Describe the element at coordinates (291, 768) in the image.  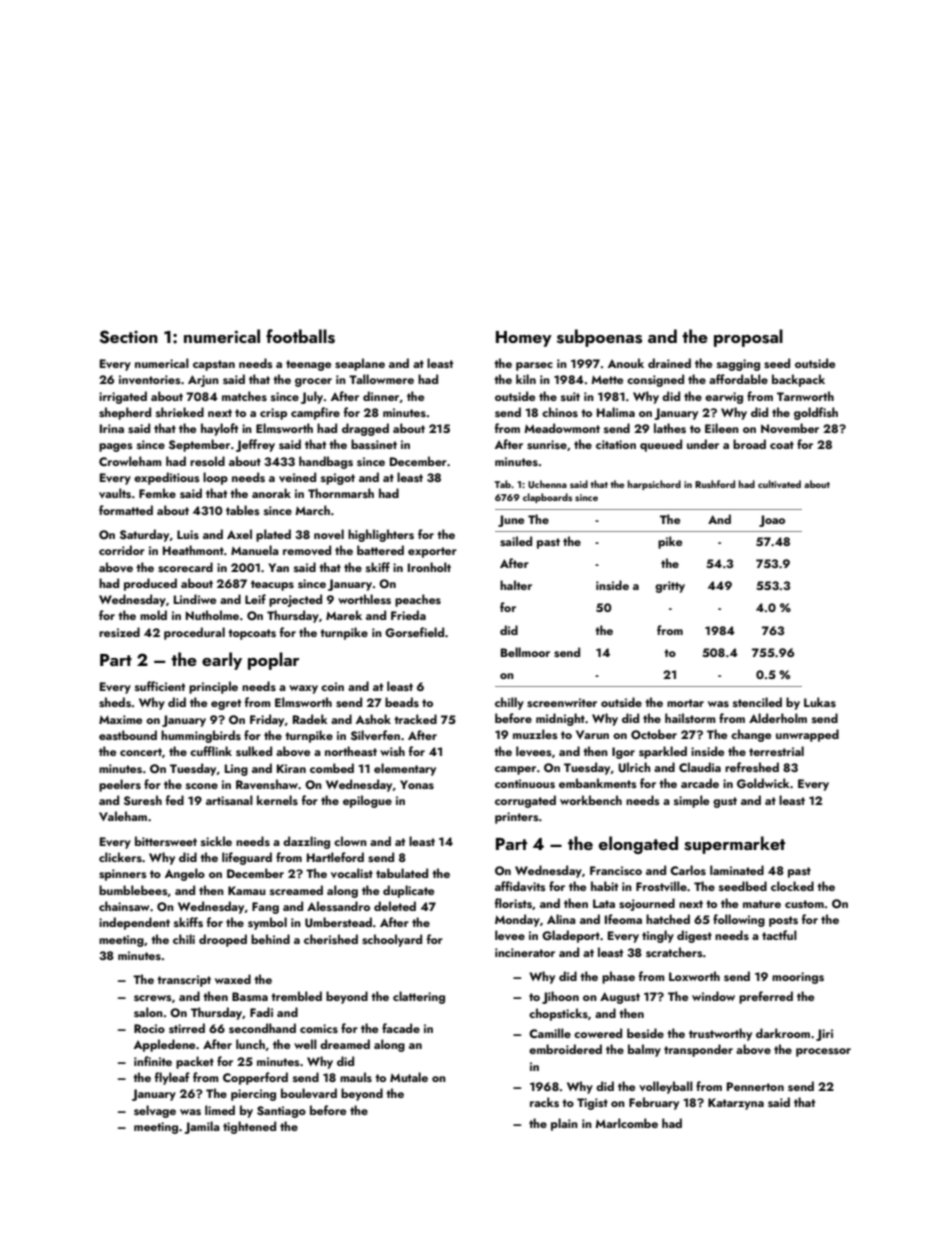
I see `Kiran` at that location.
